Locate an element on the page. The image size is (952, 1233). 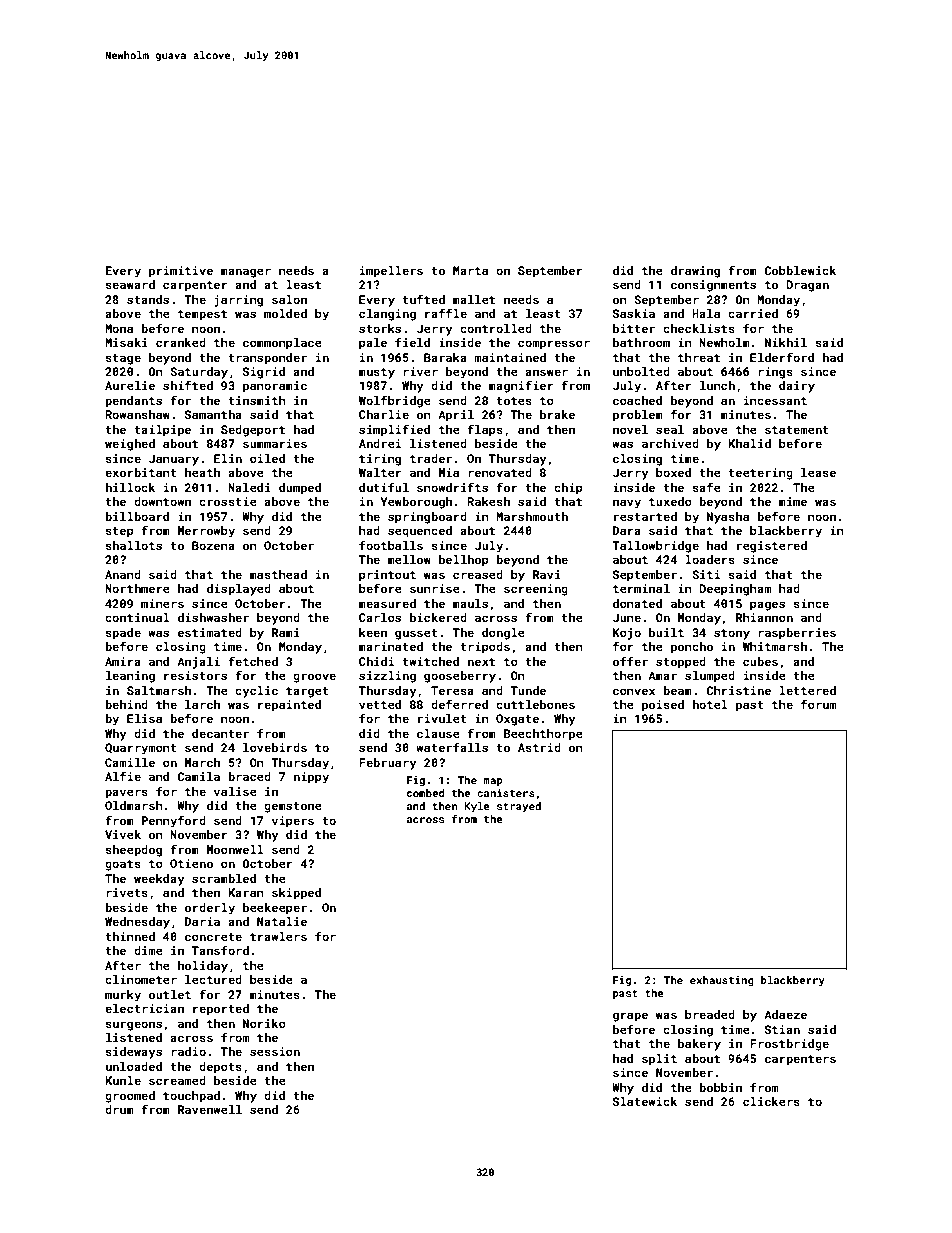
drum is located at coordinates (119, 1109).
